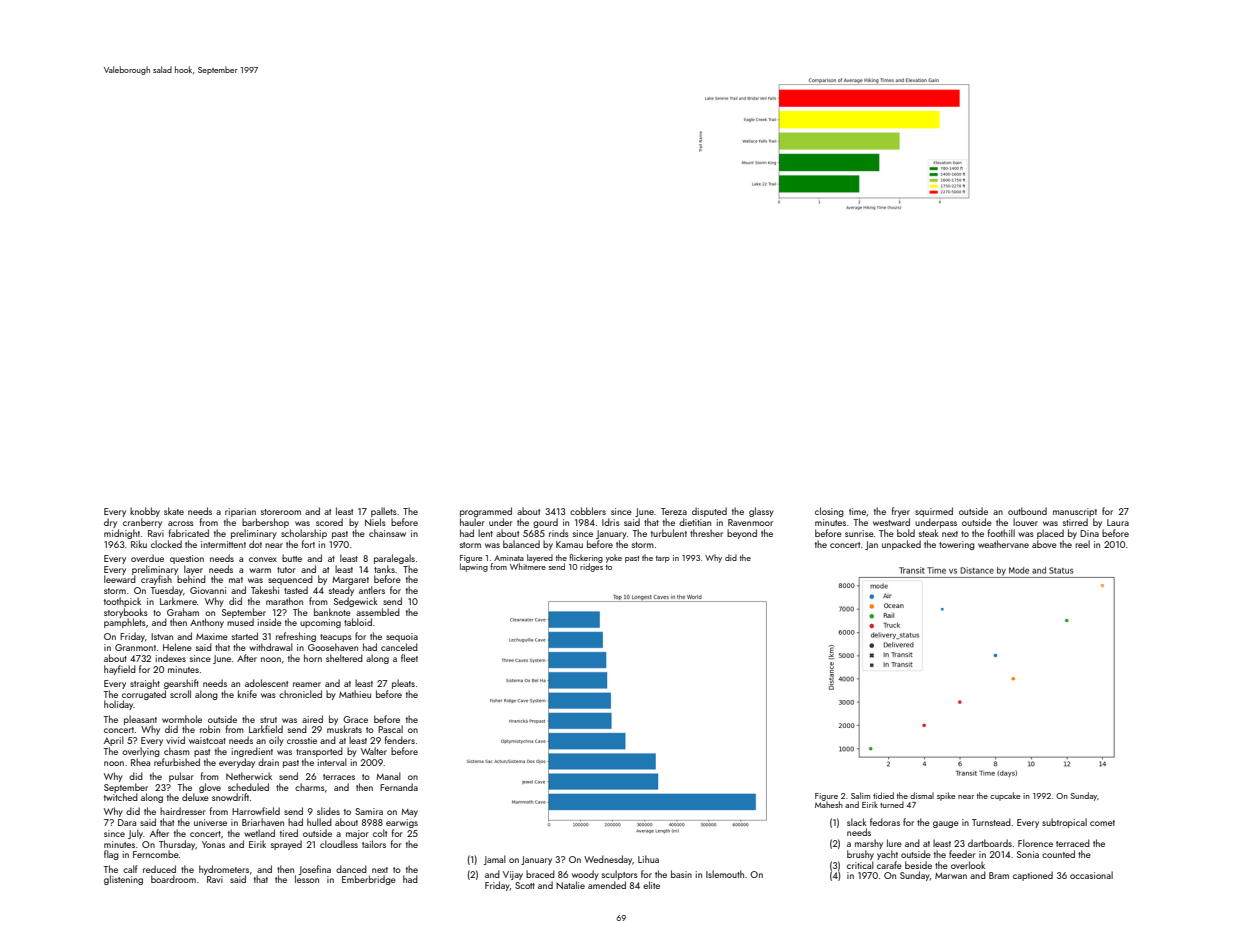 The height and width of the screenshot is (952, 1233). What do you see at coordinates (307, 879) in the screenshot?
I see `lesson` at bounding box center [307, 879].
